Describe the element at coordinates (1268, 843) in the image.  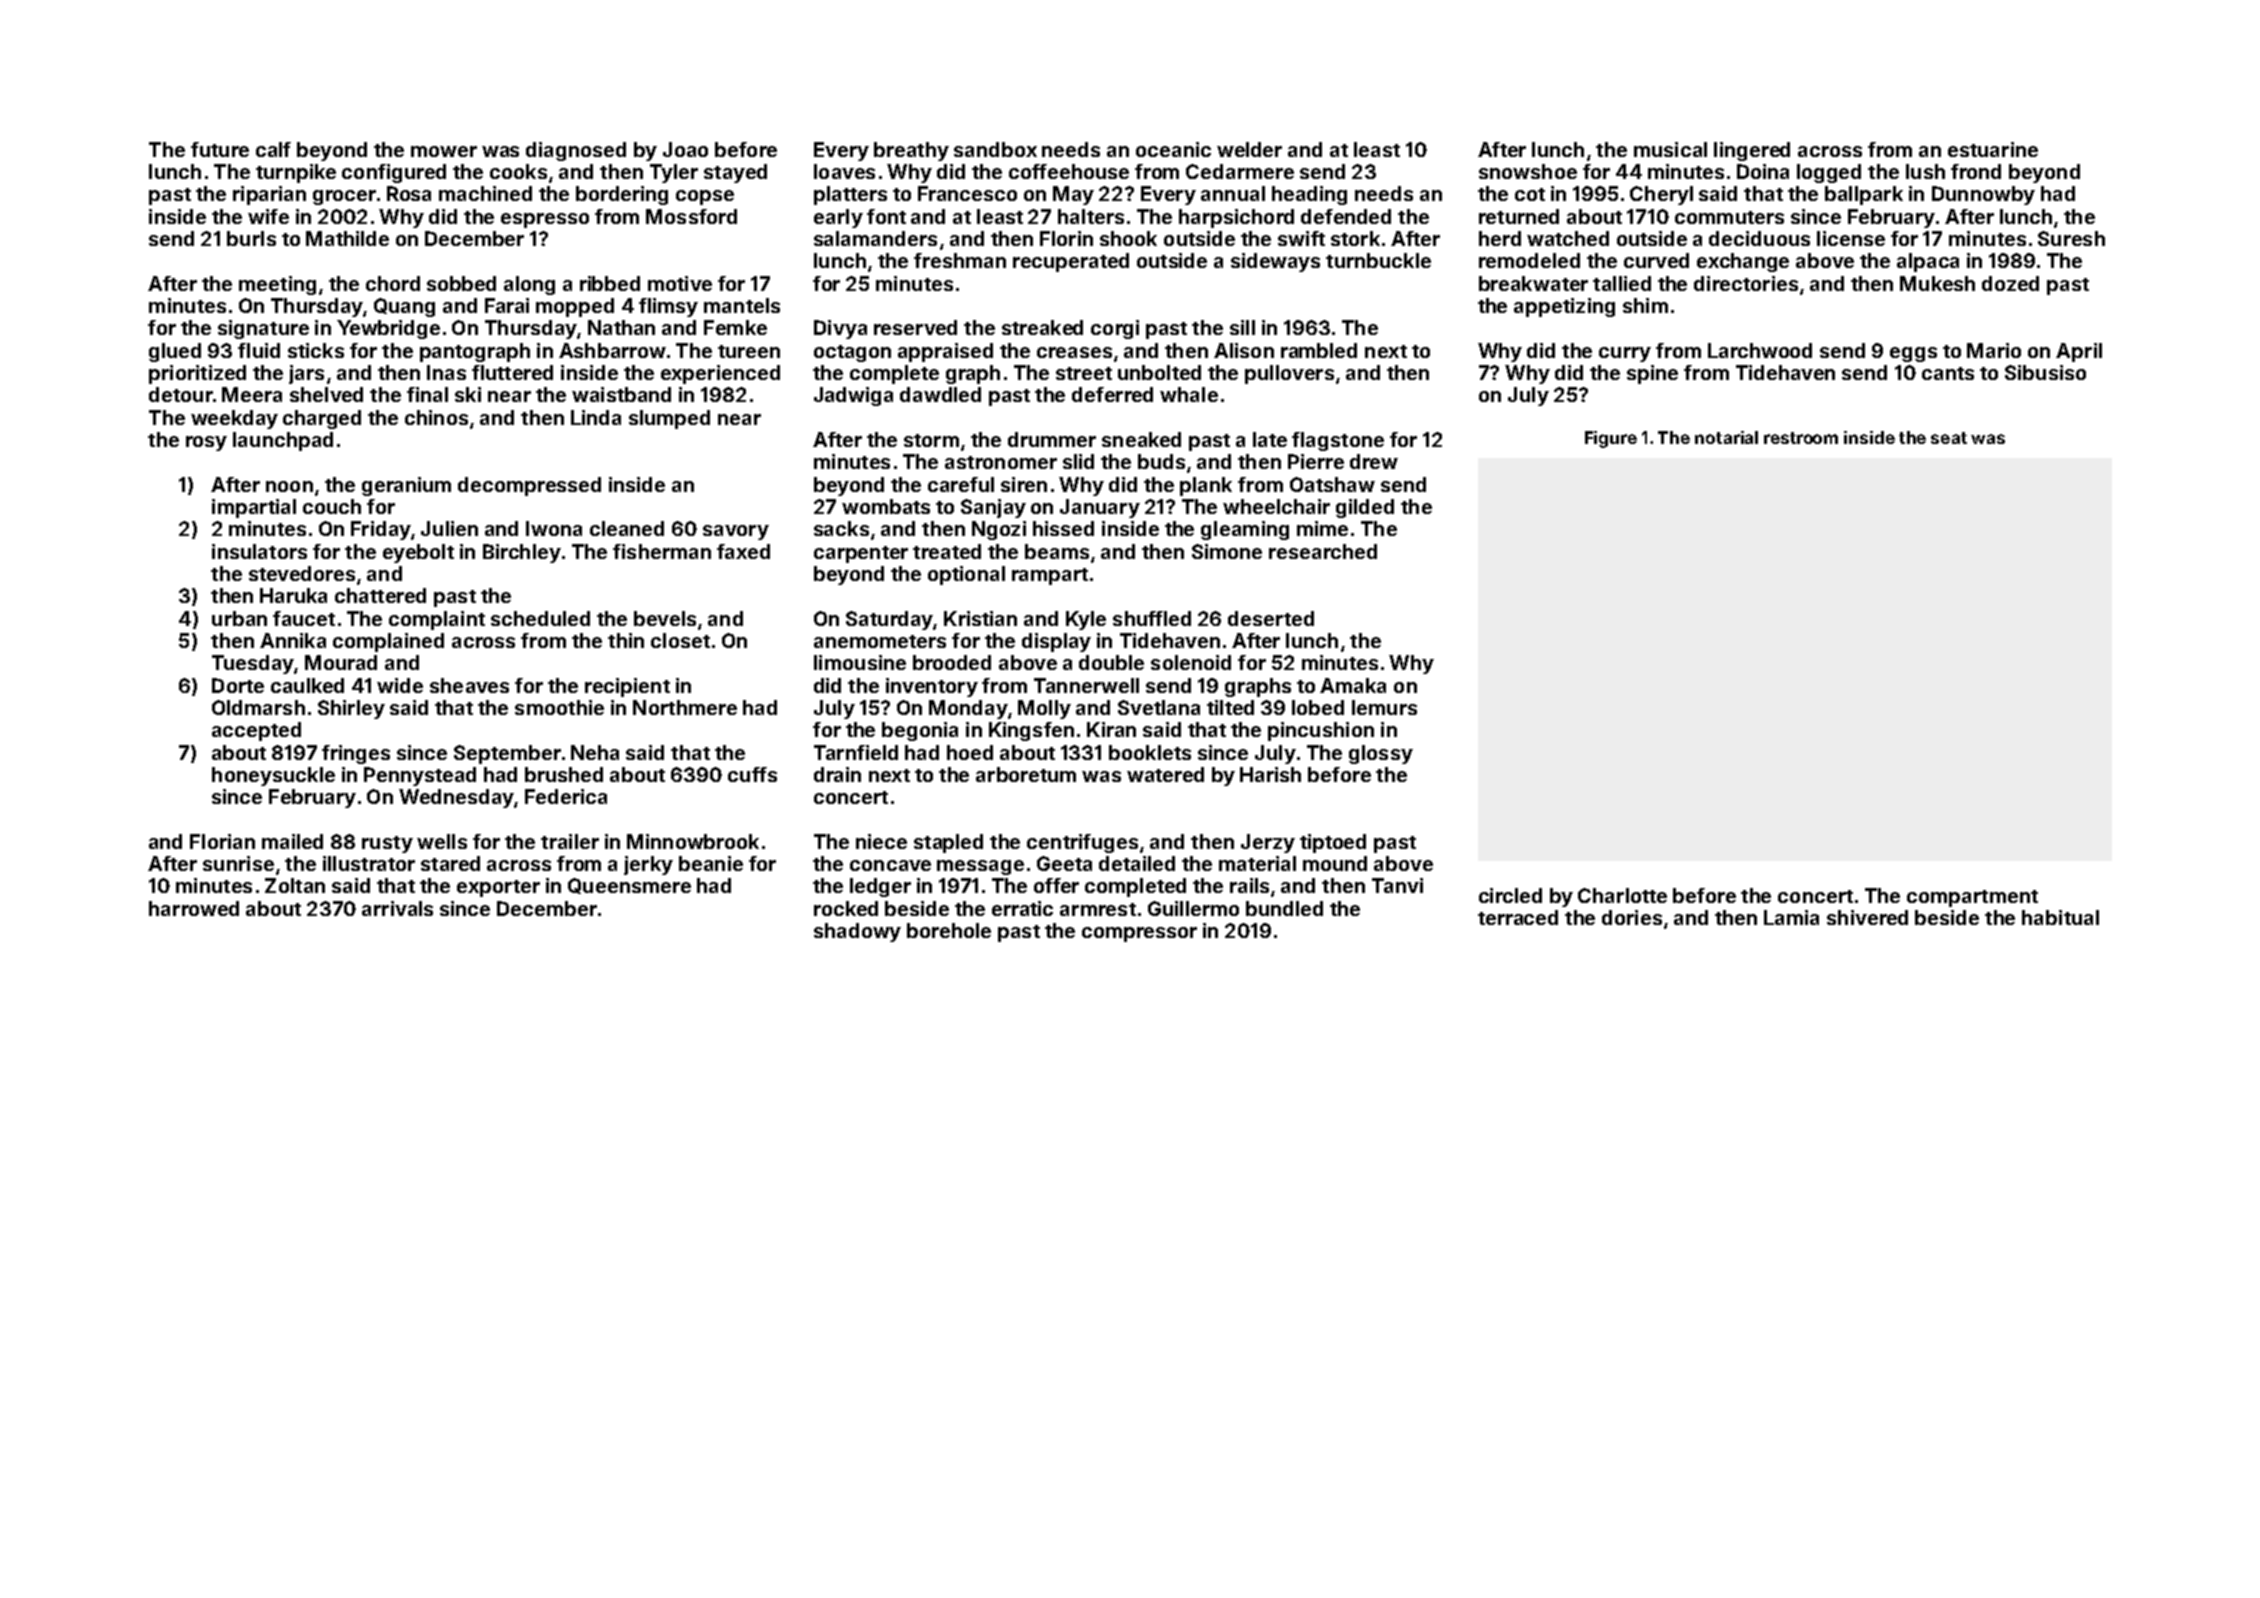
I see `Jerzy` at that location.
